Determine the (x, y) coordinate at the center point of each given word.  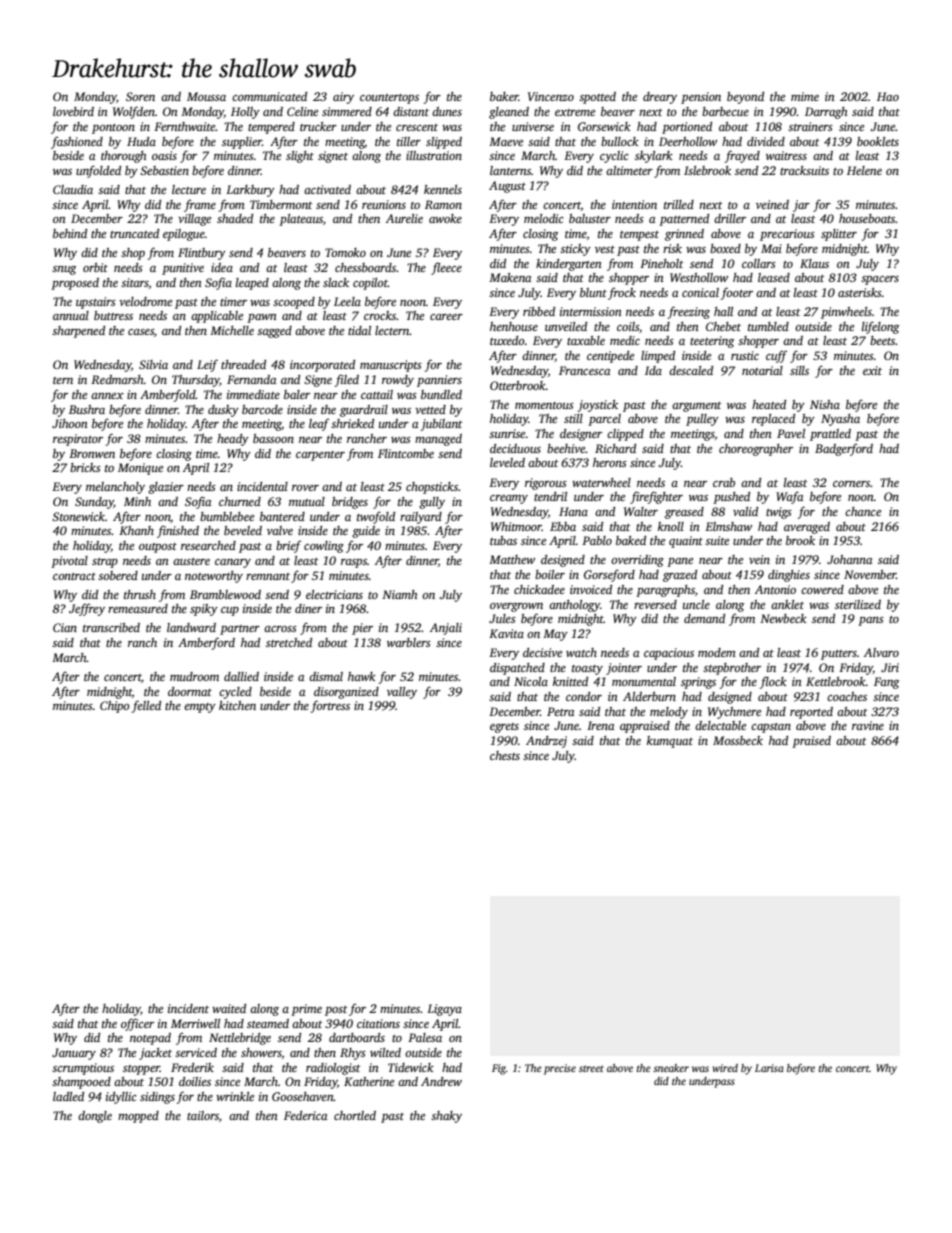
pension (701, 98)
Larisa (769, 1068)
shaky (446, 1117)
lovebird (73, 111)
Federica (305, 1115)
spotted (597, 98)
